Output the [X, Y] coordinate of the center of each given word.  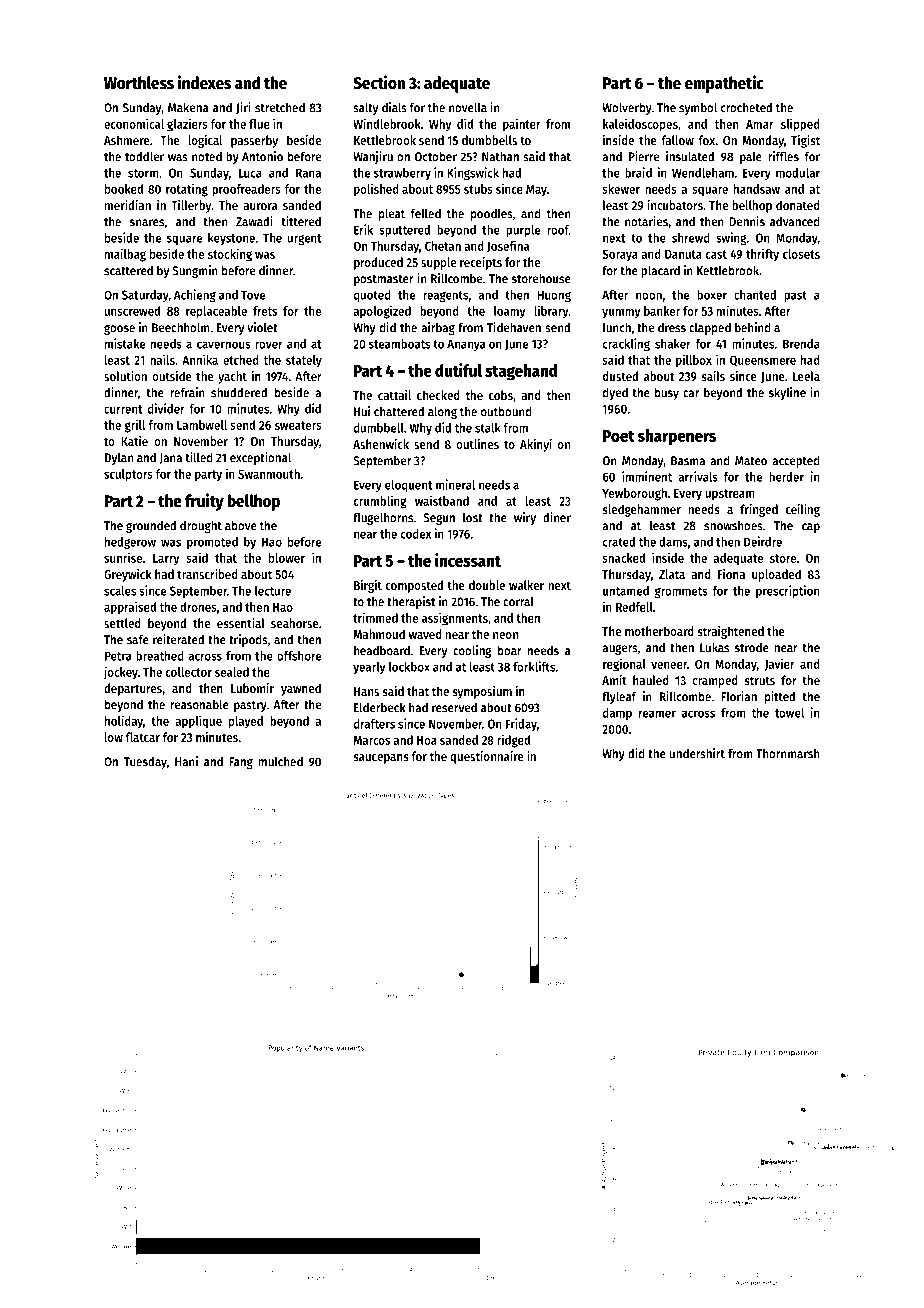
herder [786, 477]
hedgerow [130, 543]
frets [265, 311]
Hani [186, 761]
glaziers [187, 125]
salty [365, 108]
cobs [501, 395]
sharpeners [677, 437]
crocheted [746, 107]
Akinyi [536, 445]
